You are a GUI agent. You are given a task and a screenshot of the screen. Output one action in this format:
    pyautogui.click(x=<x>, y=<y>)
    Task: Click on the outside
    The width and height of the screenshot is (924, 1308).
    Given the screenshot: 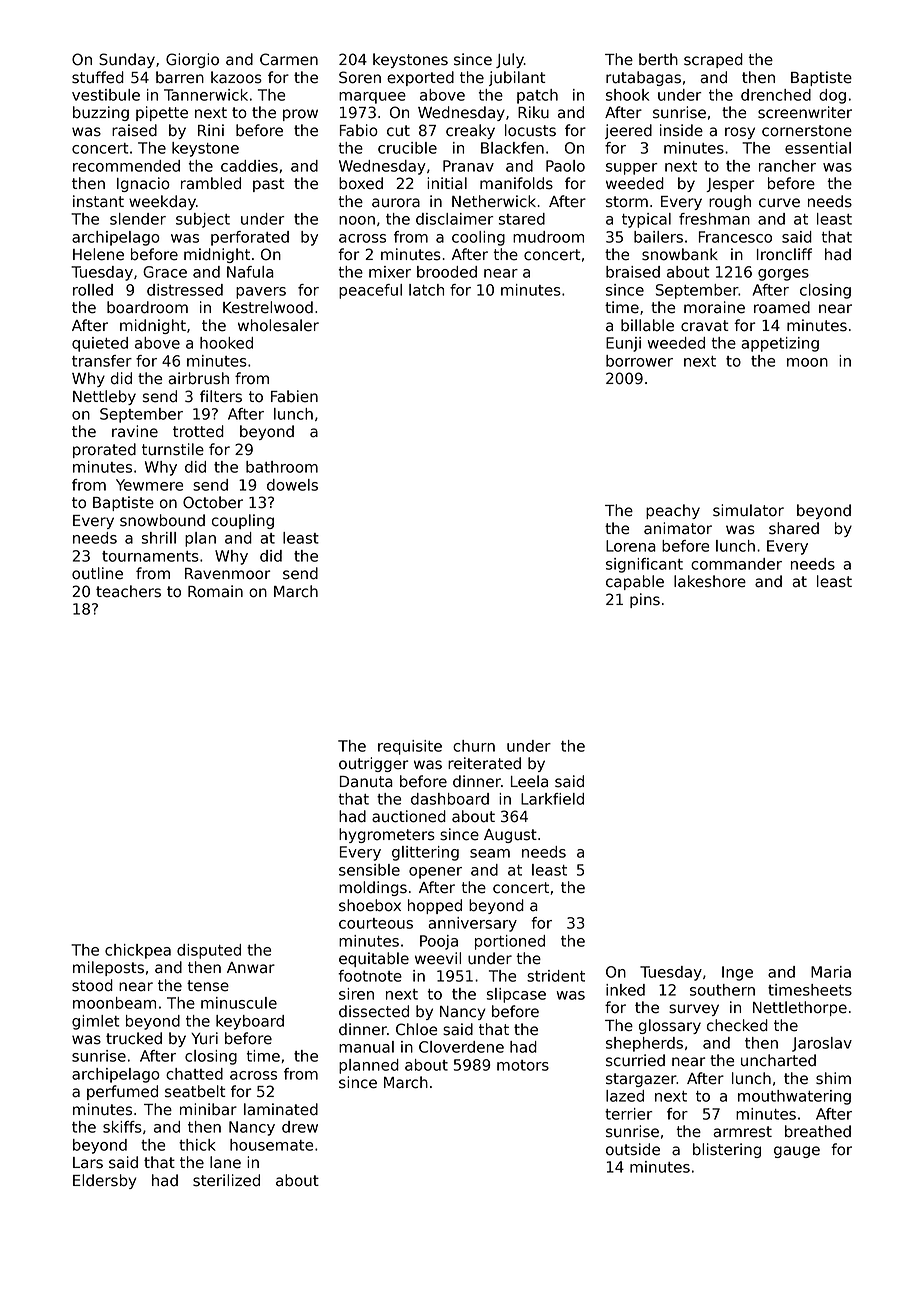 What is the action you would take?
    pyautogui.click(x=633, y=1149)
